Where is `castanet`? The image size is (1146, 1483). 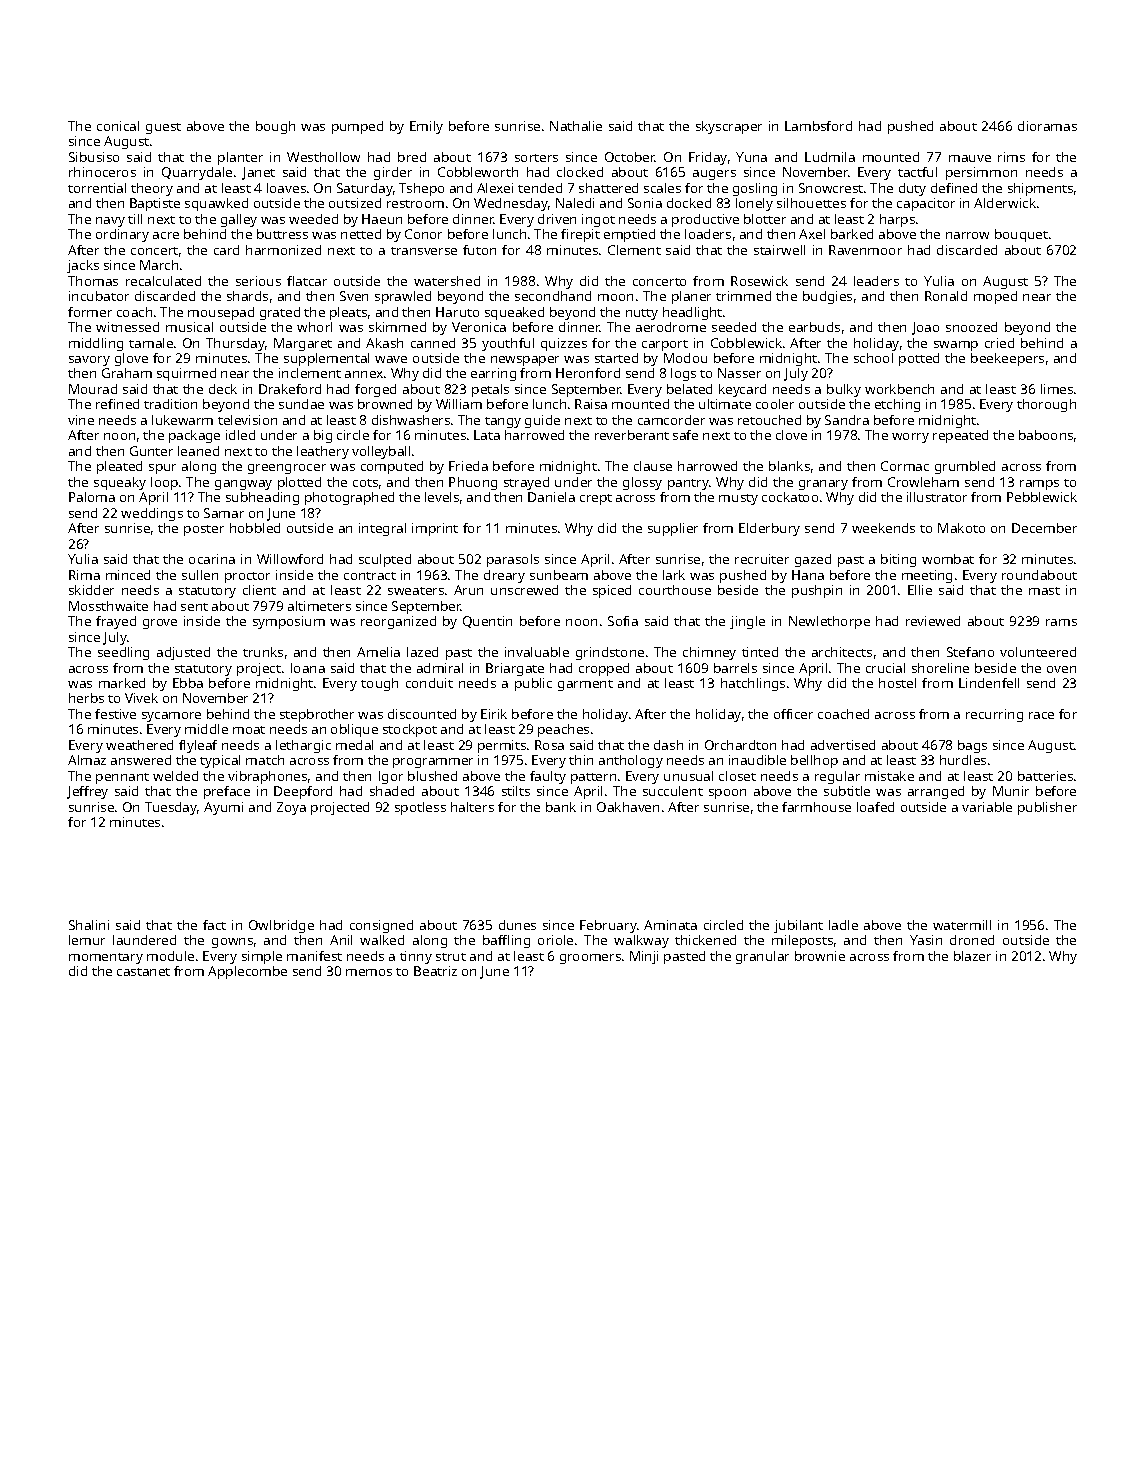 castanet is located at coordinates (143, 972).
